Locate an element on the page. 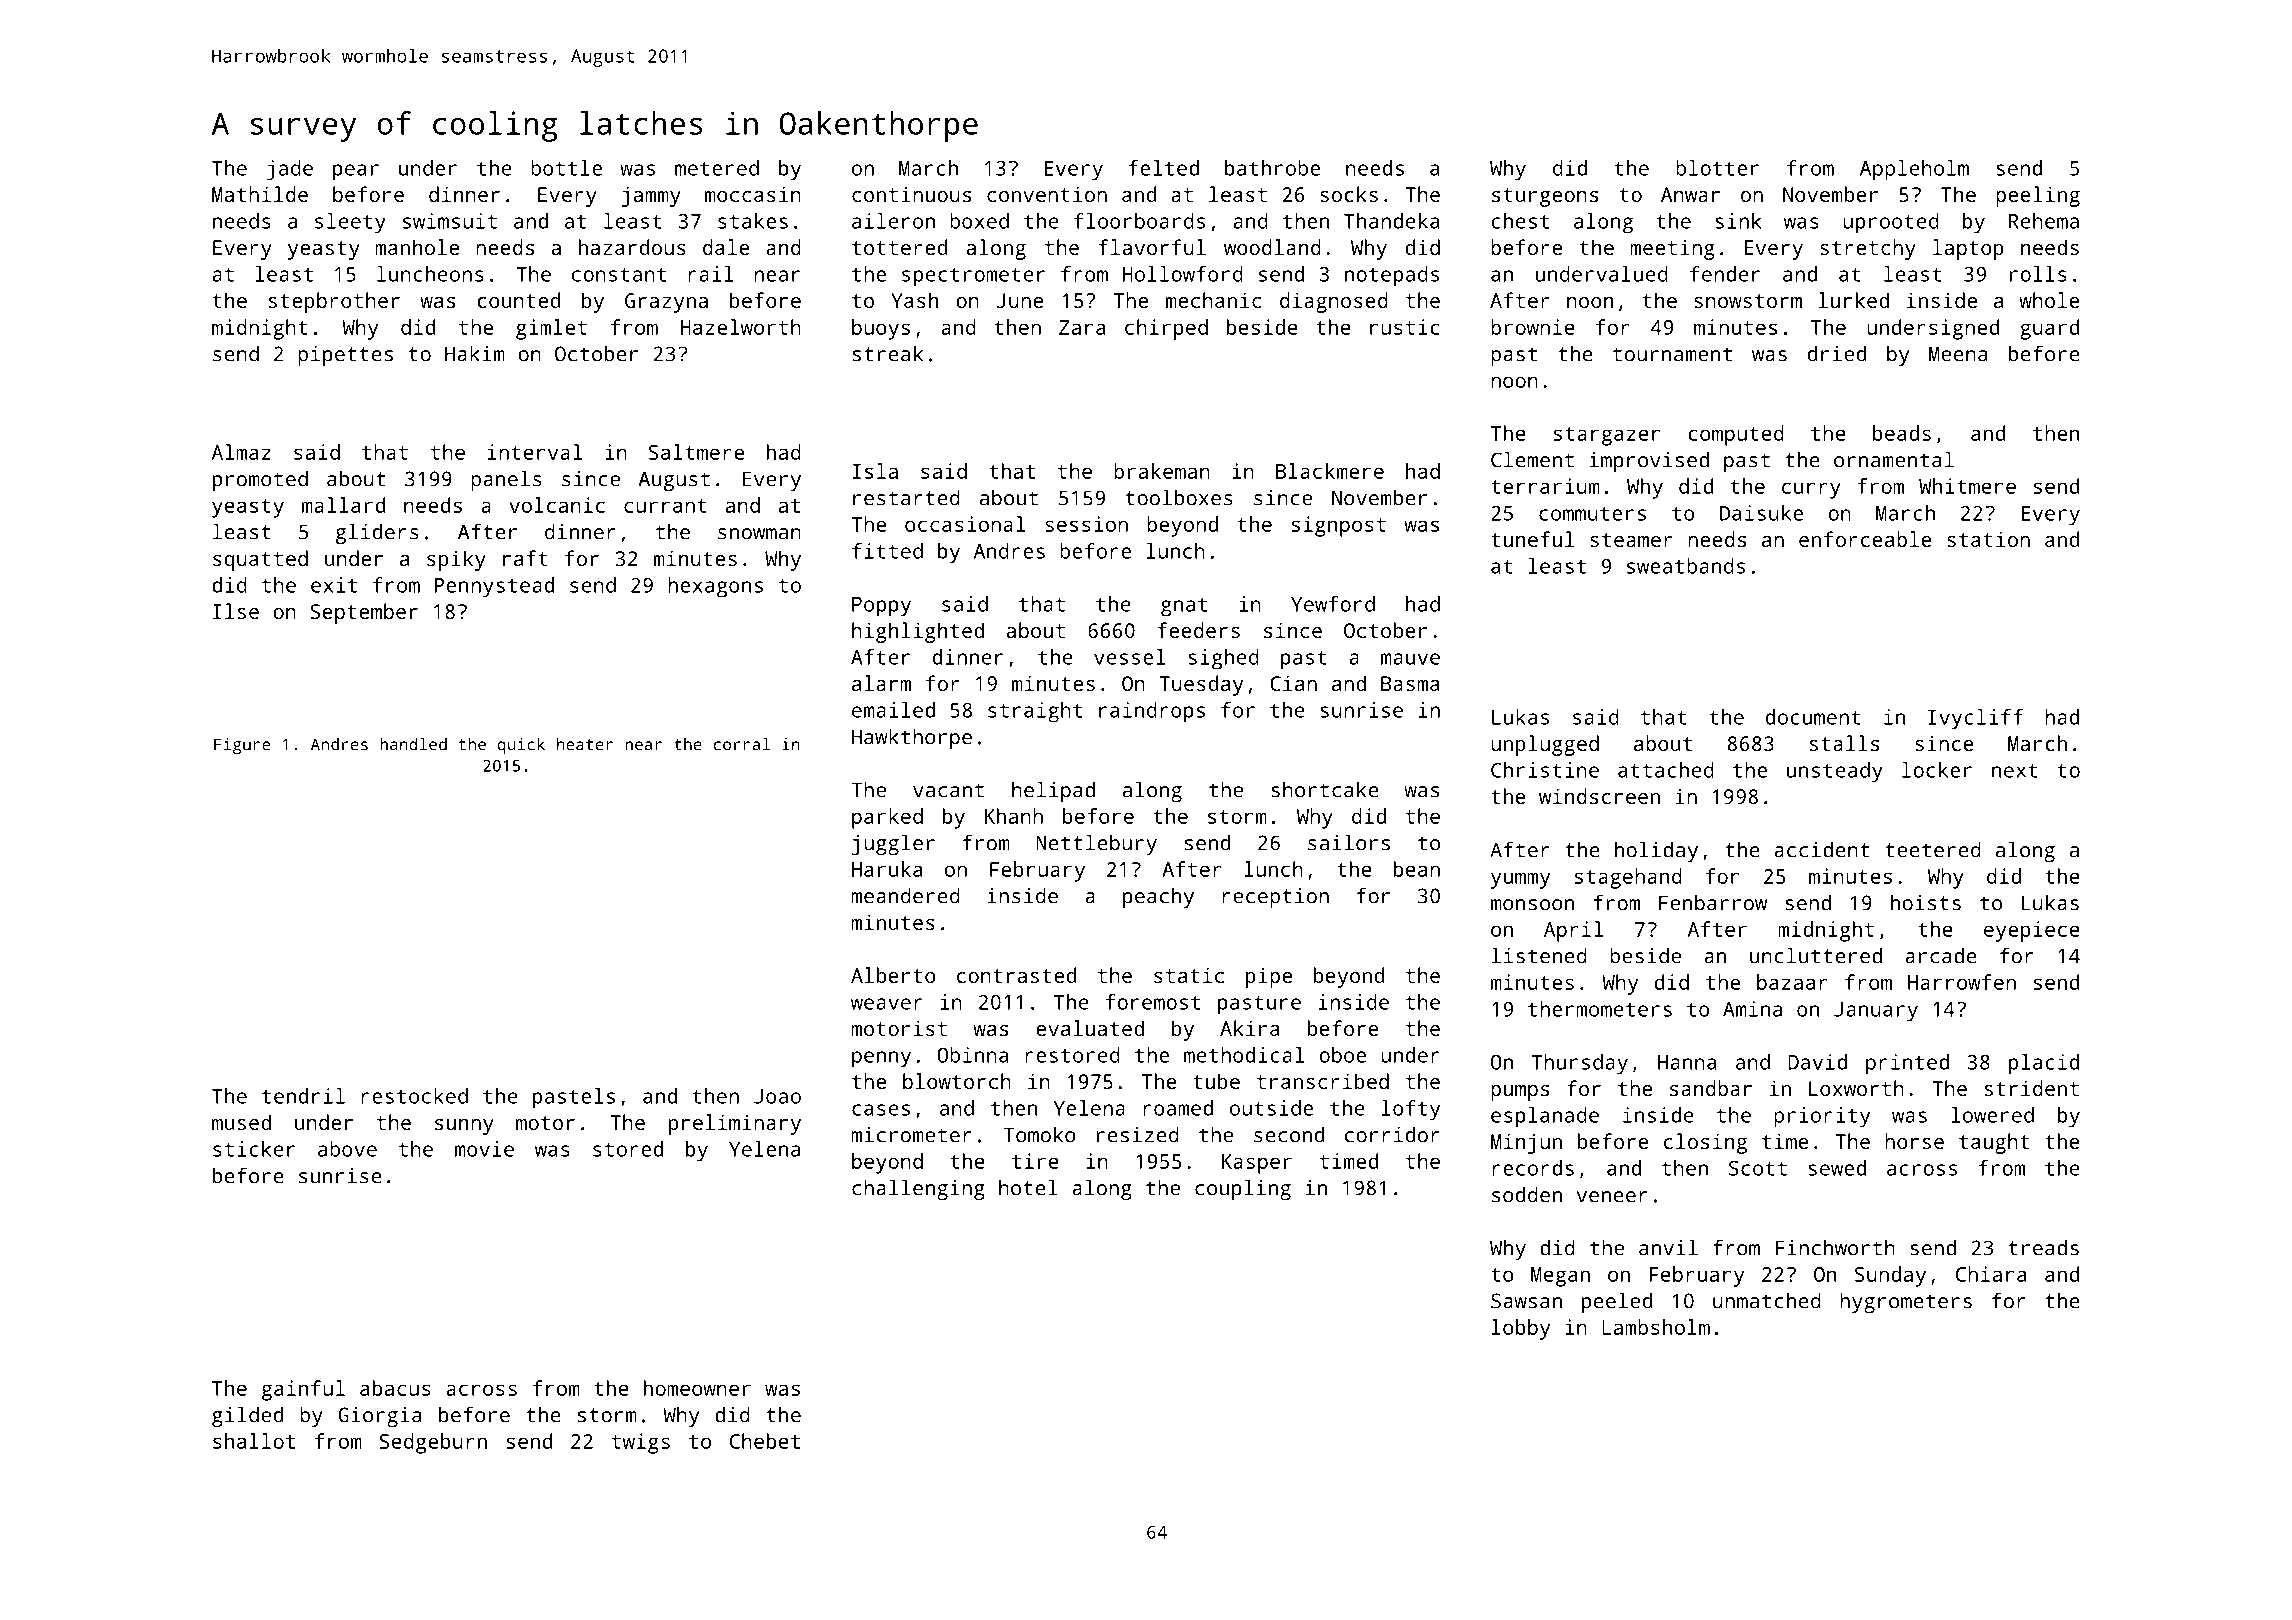 This page has height=1620, width=2292. Lambsholm is located at coordinates (1656, 1327).
